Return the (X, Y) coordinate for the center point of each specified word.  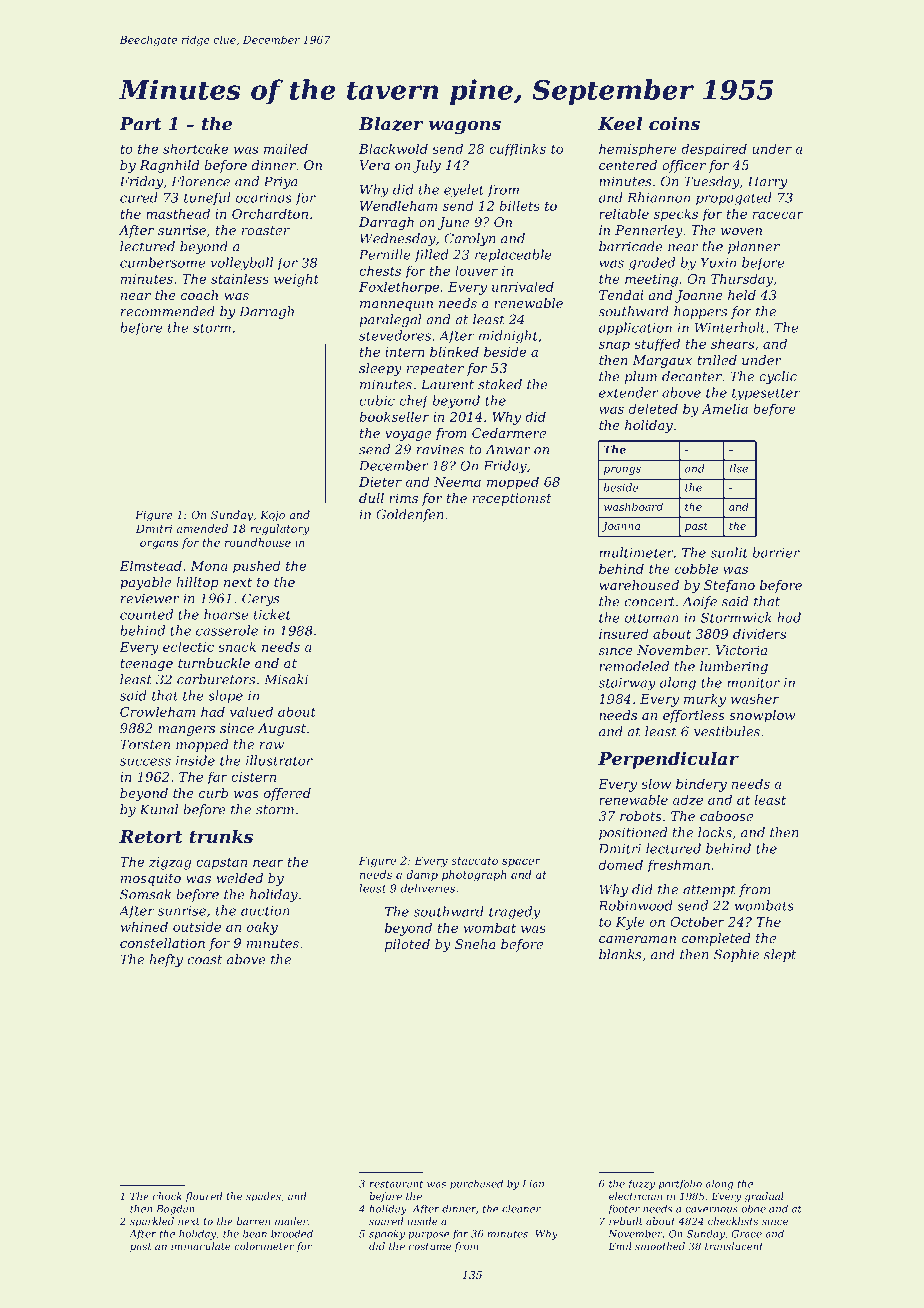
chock (167, 1196)
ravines (440, 449)
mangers (186, 731)
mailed (286, 148)
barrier (776, 552)
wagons (465, 127)
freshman (678, 866)
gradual (764, 1197)
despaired (714, 150)
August (282, 729)
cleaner (521, 1209)
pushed (257, 567)
